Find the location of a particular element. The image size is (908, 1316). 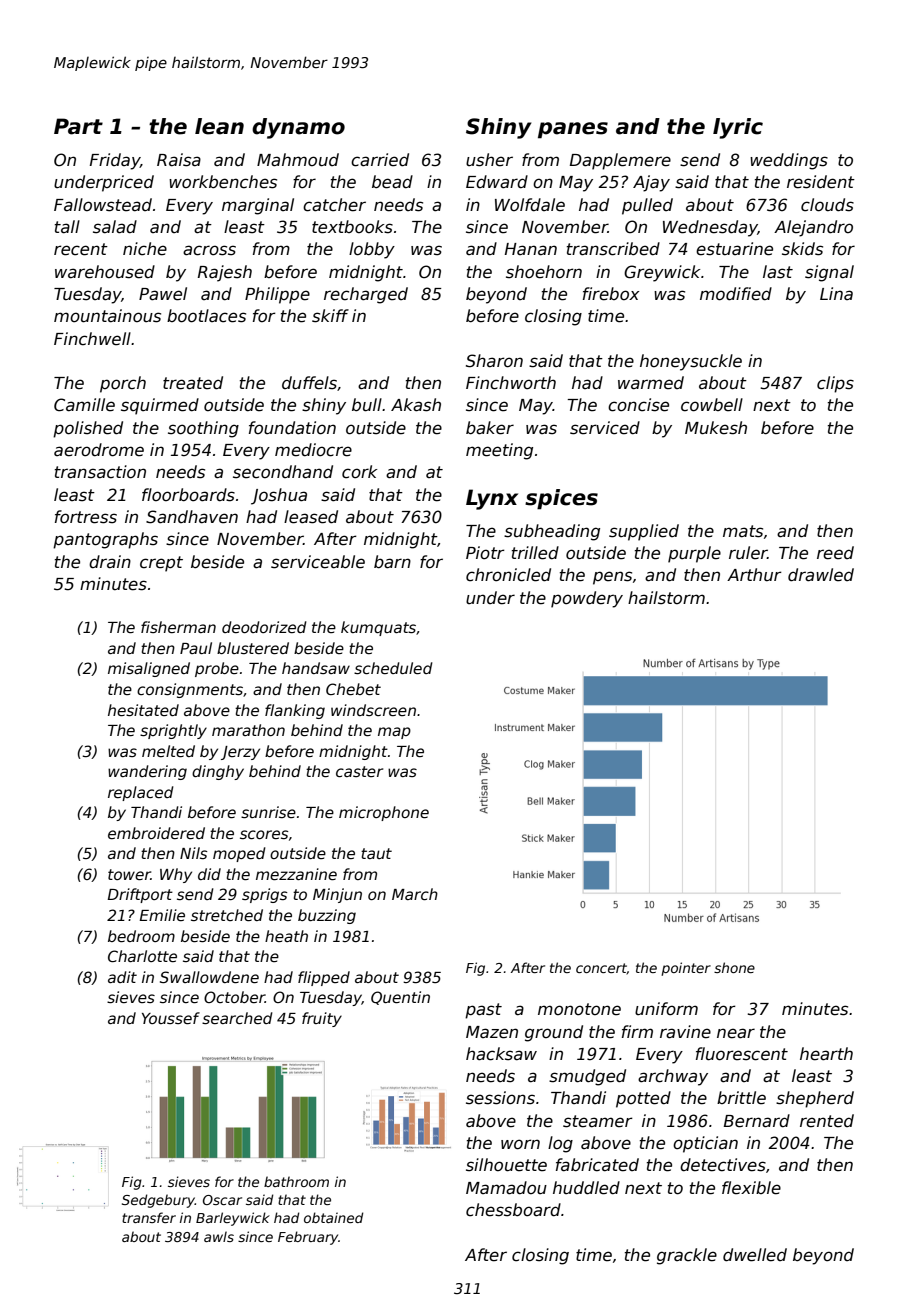

weddings is located at coordinates (789, 161).
